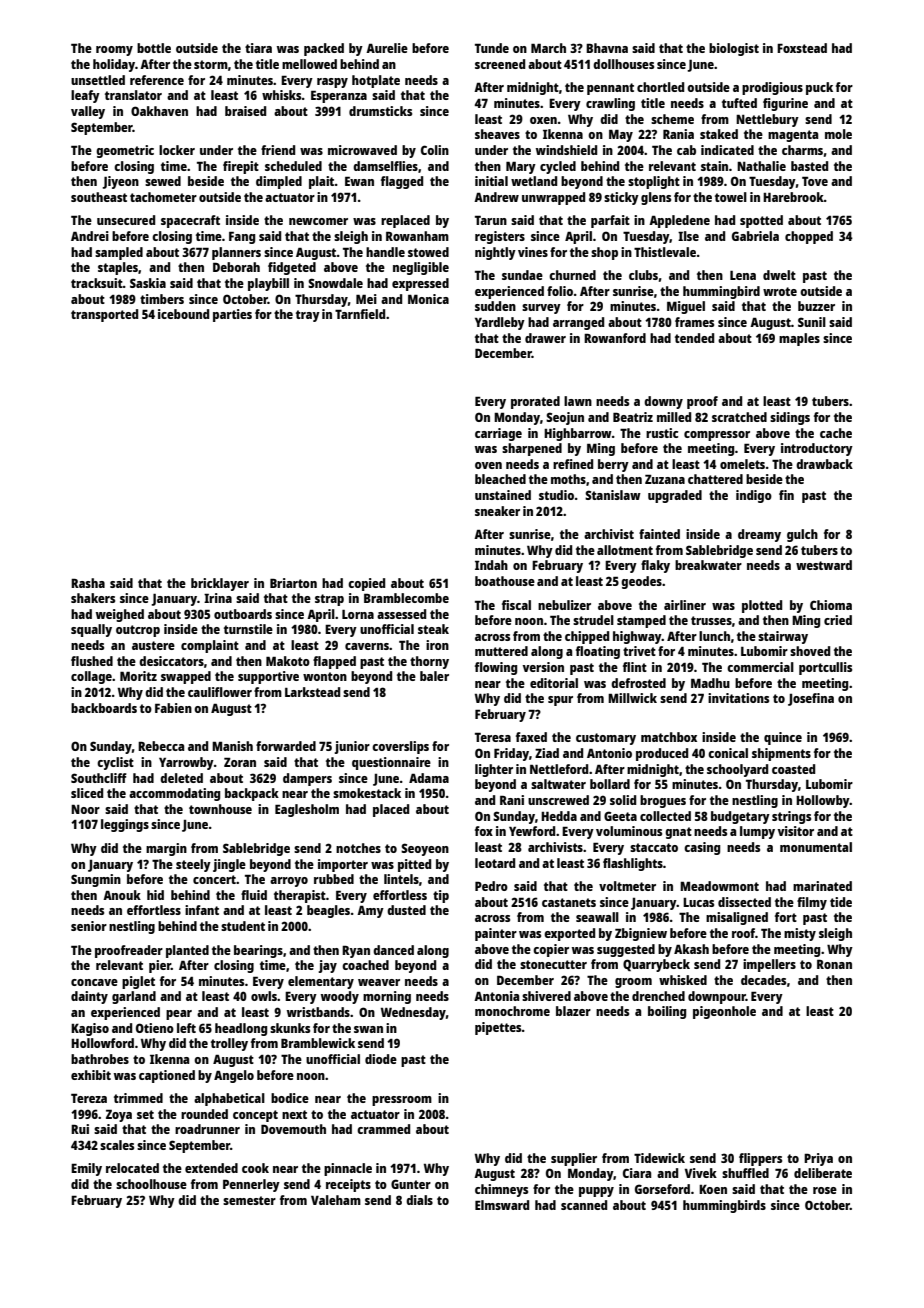  What do you see at coordinates (497, 134) in the screenshot?
I see `sheaves` at bounding box center [497, 134].
